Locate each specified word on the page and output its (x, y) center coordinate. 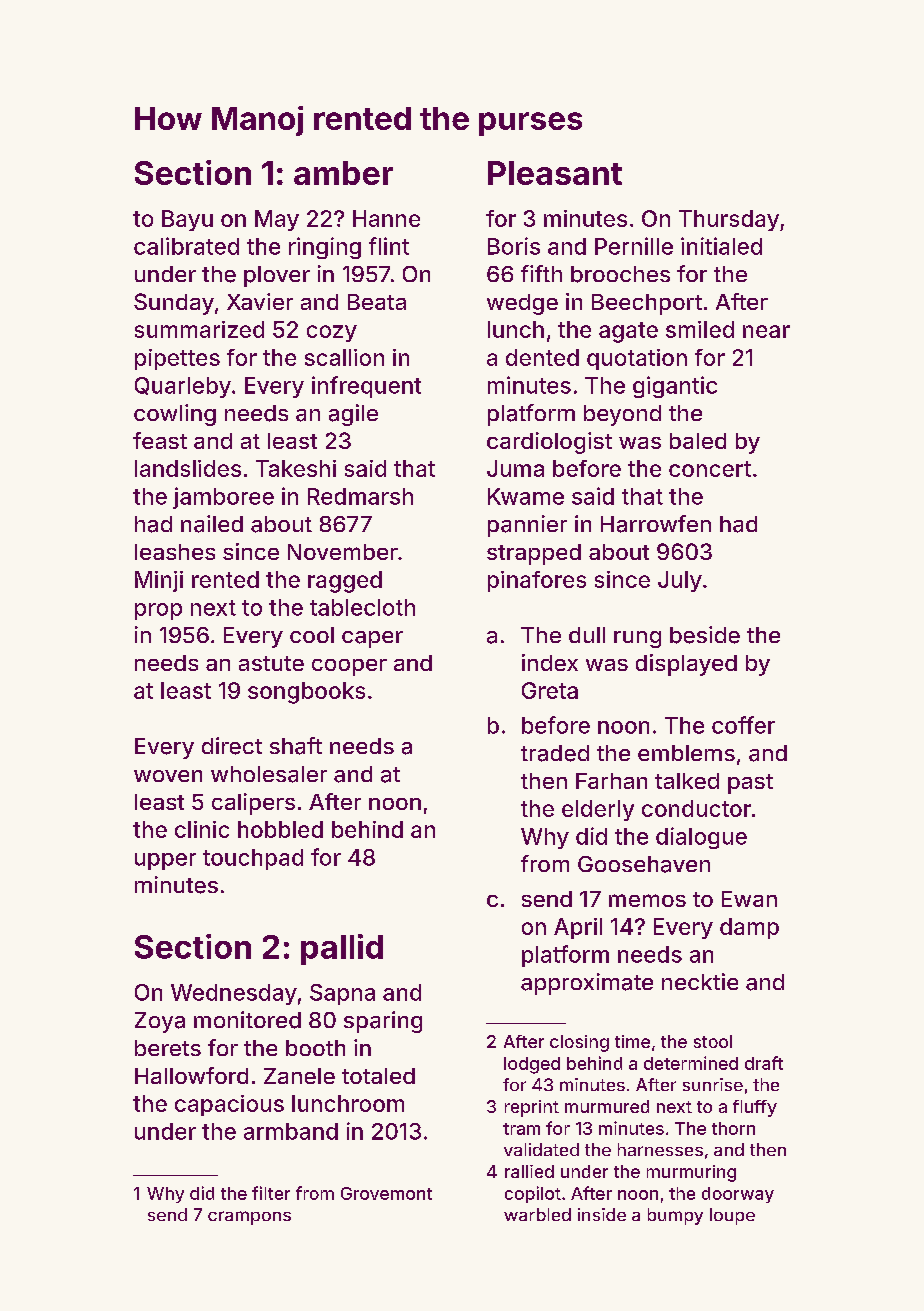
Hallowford (191, 1075)
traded (555, 753)
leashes (175, 552)
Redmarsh (360, 496)
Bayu (187, 220)
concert (710, 469)
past (750, 784)
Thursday (729, 220)
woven (168, 776)
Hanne (386, 218)
